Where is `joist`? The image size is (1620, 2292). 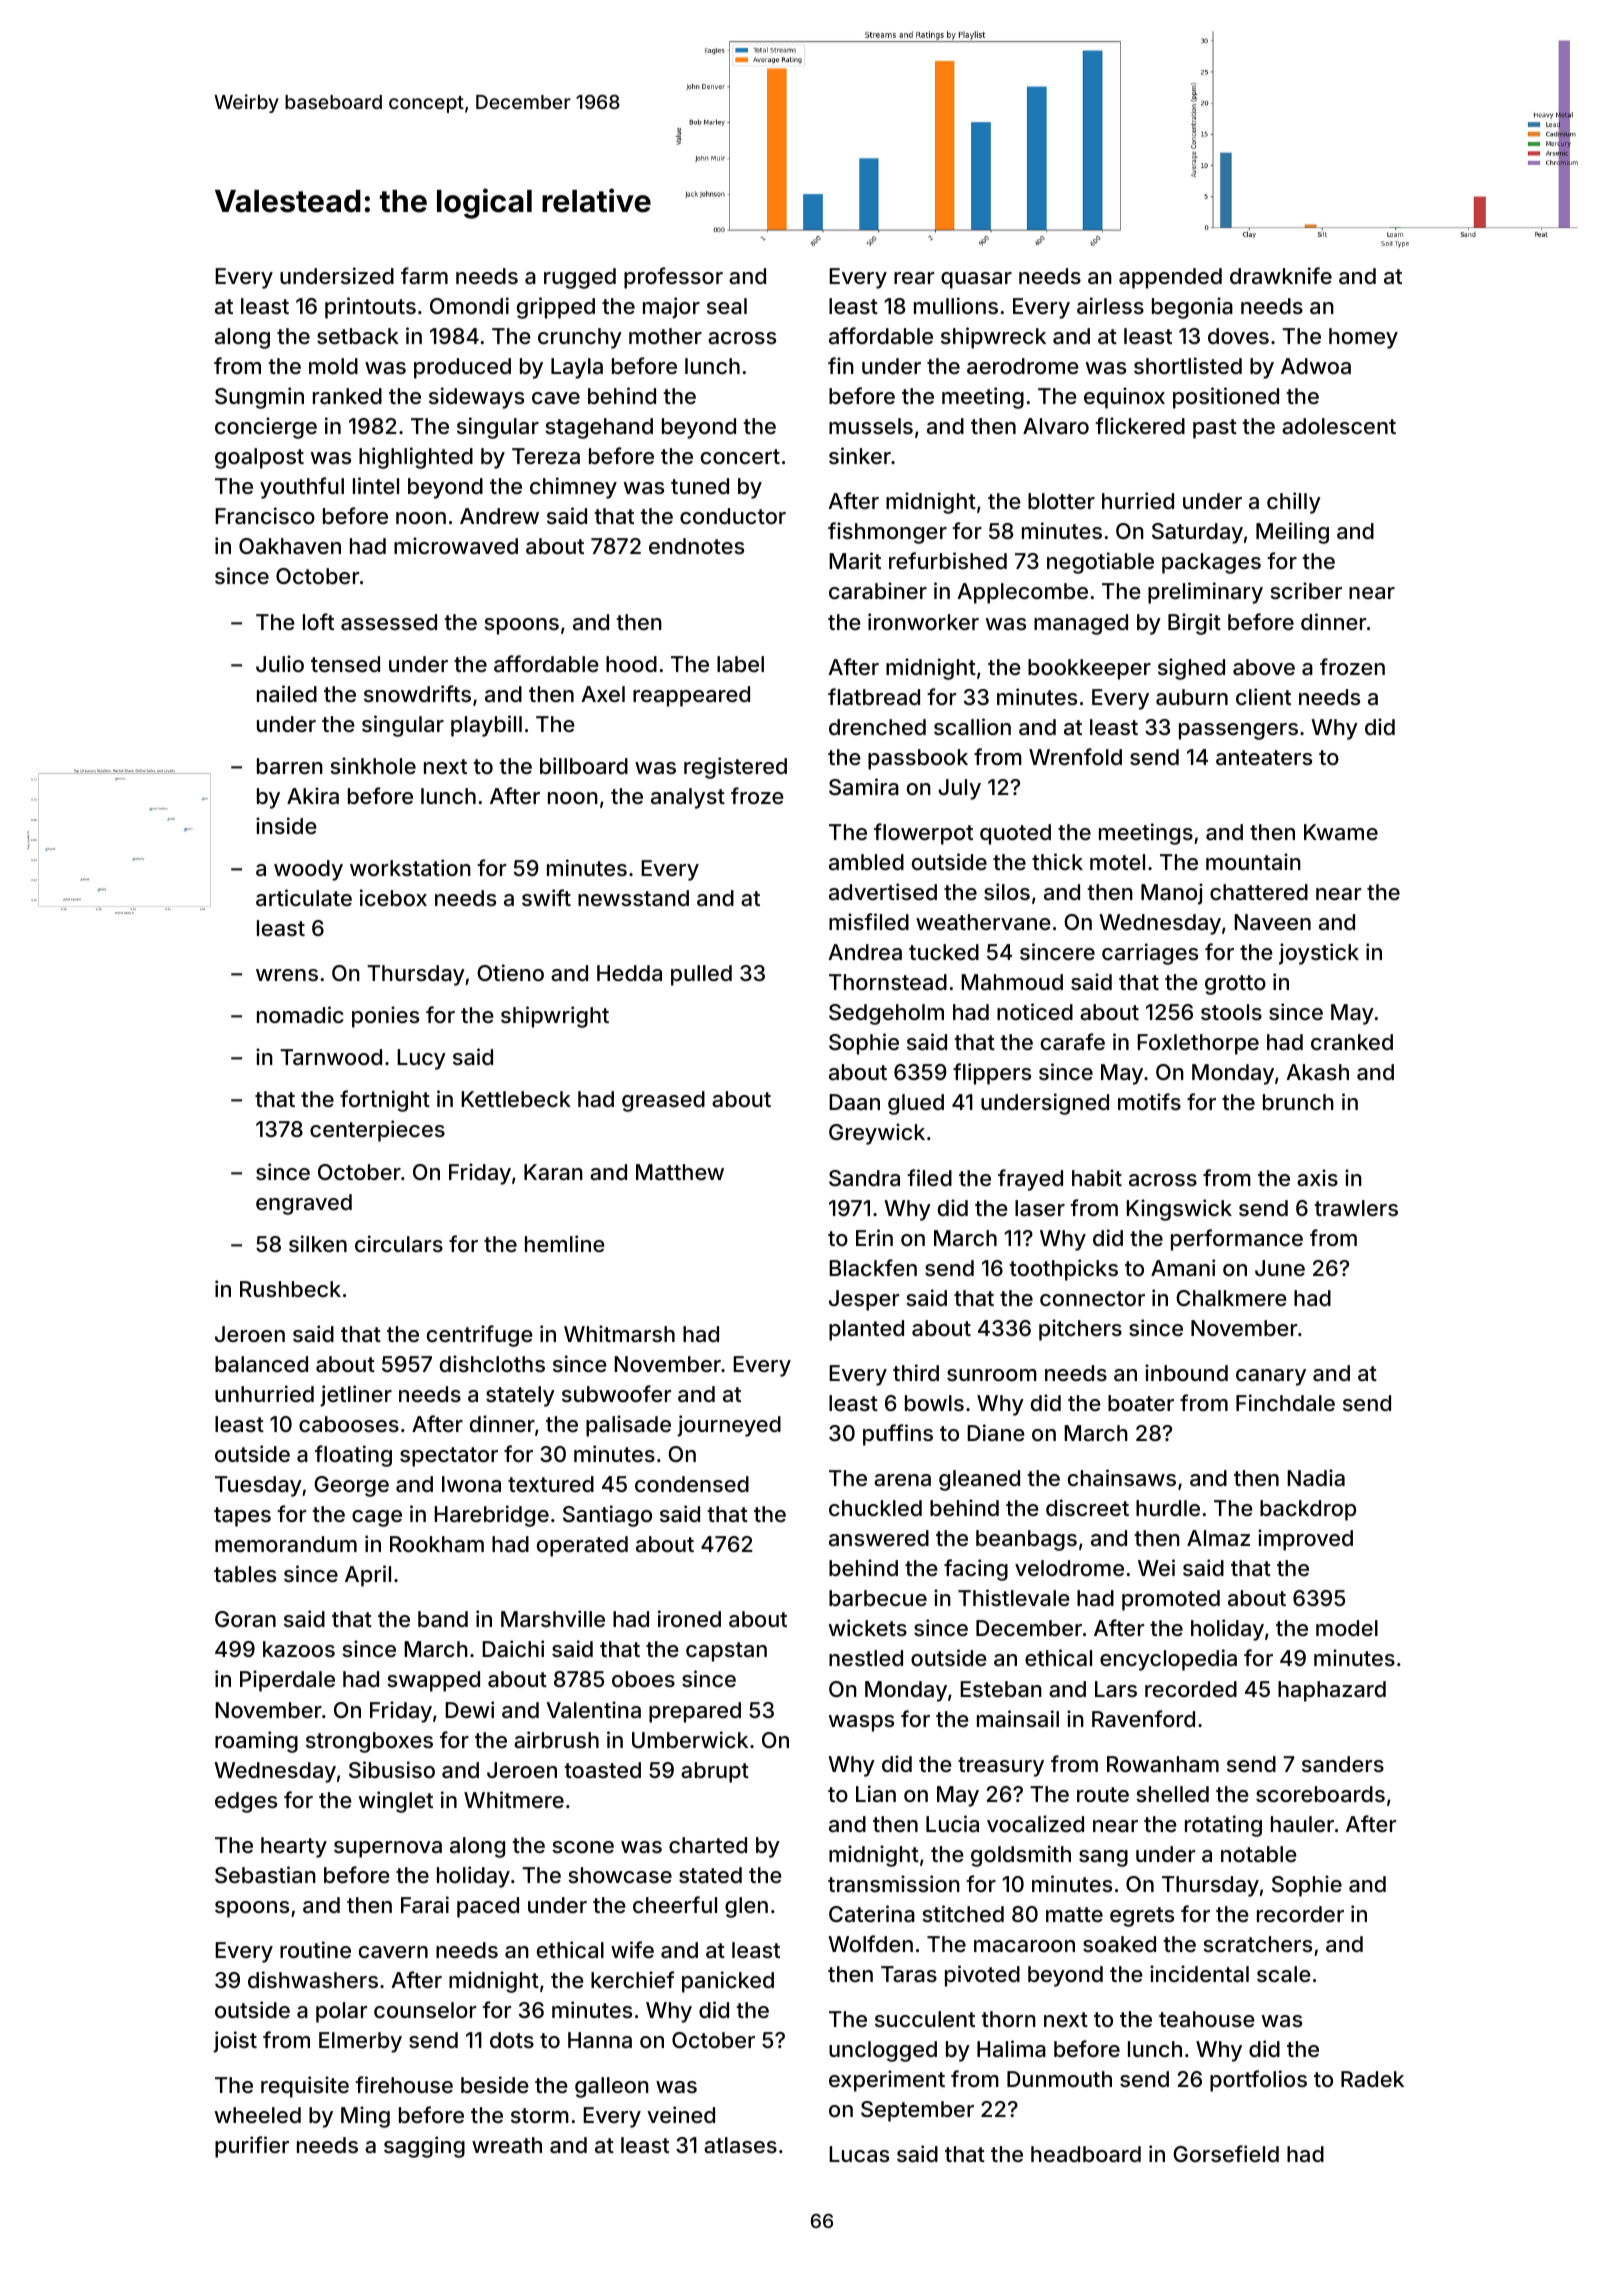
joist is located at coordinates (235, 2042).
